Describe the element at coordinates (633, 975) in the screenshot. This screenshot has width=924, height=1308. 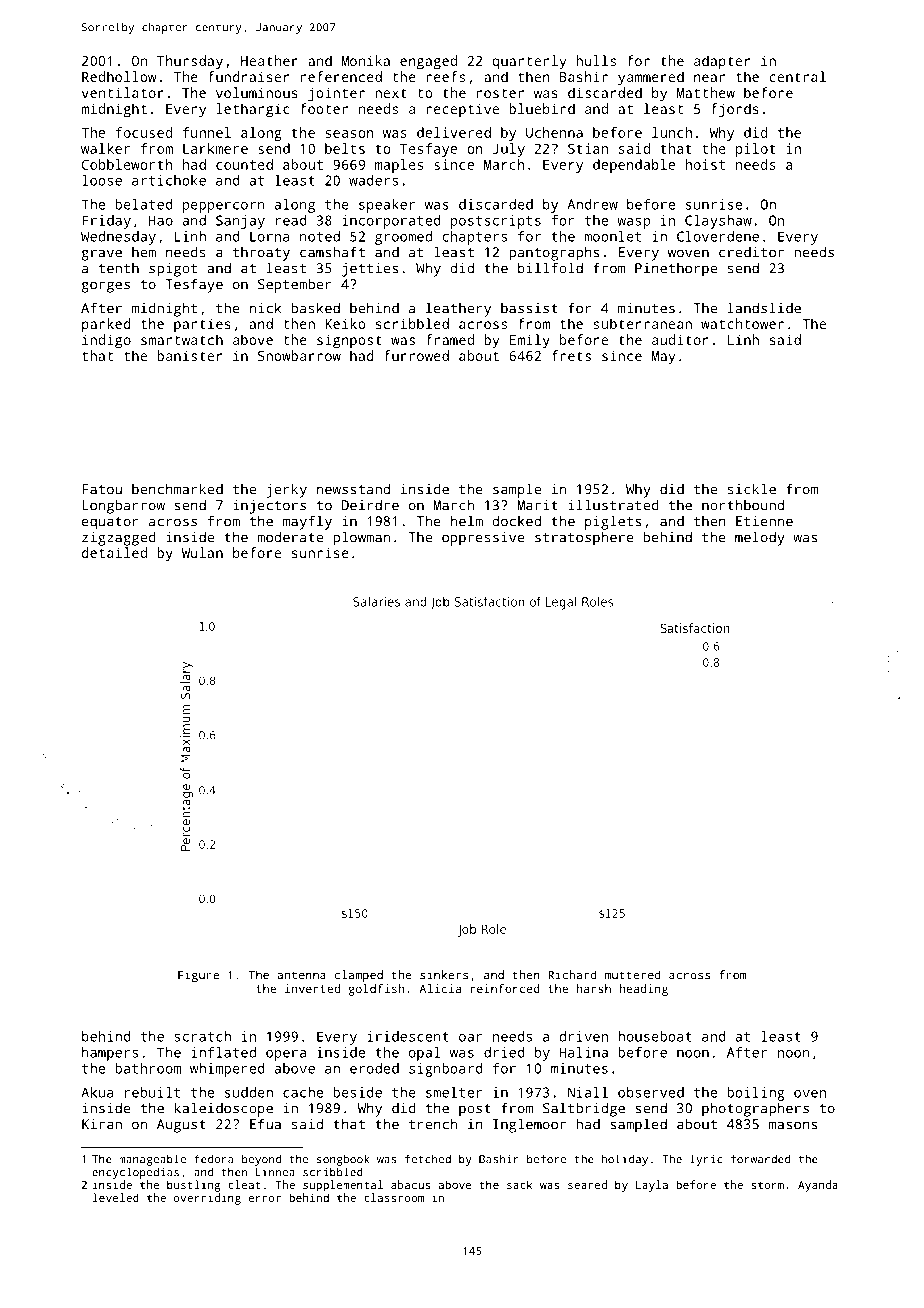
I see `muttered` at that location.
